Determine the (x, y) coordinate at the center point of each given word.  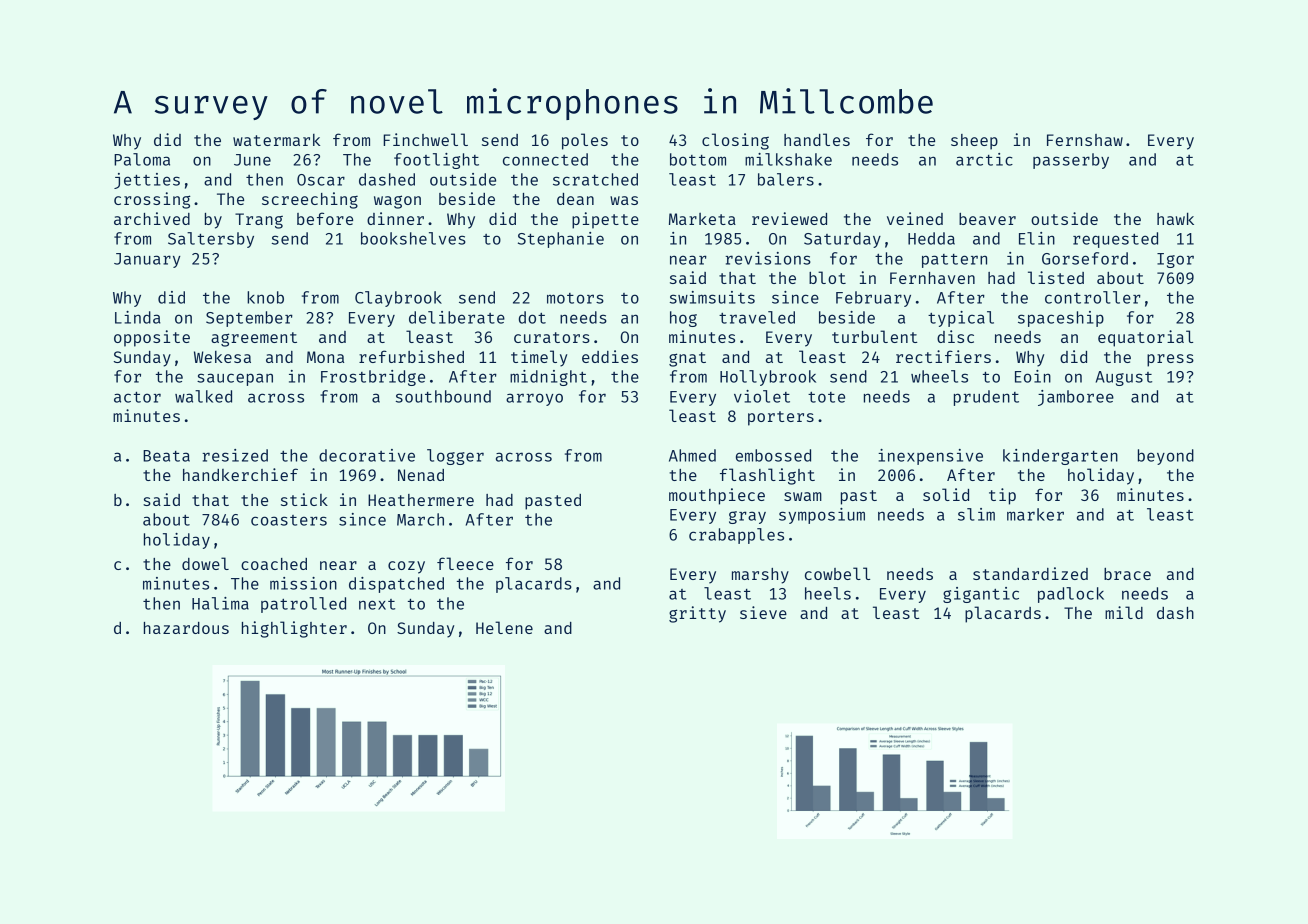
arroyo (534, 399)
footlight (436, 161)
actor (137, 397)
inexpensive (930, 457)
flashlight (767, 476)
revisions (768, 258)
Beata (166, 456)
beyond (1166, 457)
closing (735, 141)
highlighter (294, 629)
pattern (954, 261)
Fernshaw (1085, 140)
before (325, 218)
